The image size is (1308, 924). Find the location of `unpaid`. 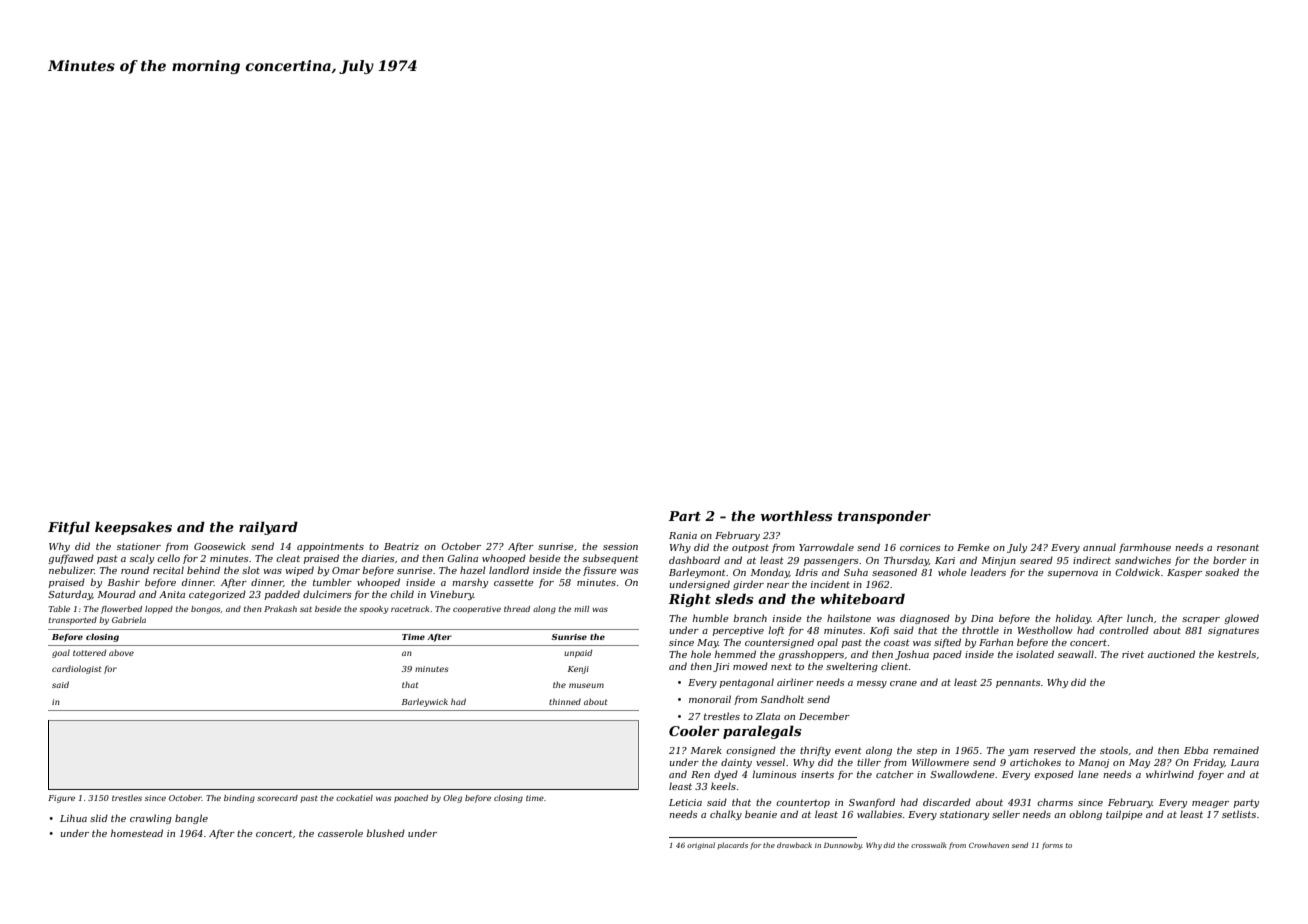

unpaid is located at coordinates (578, 653).
